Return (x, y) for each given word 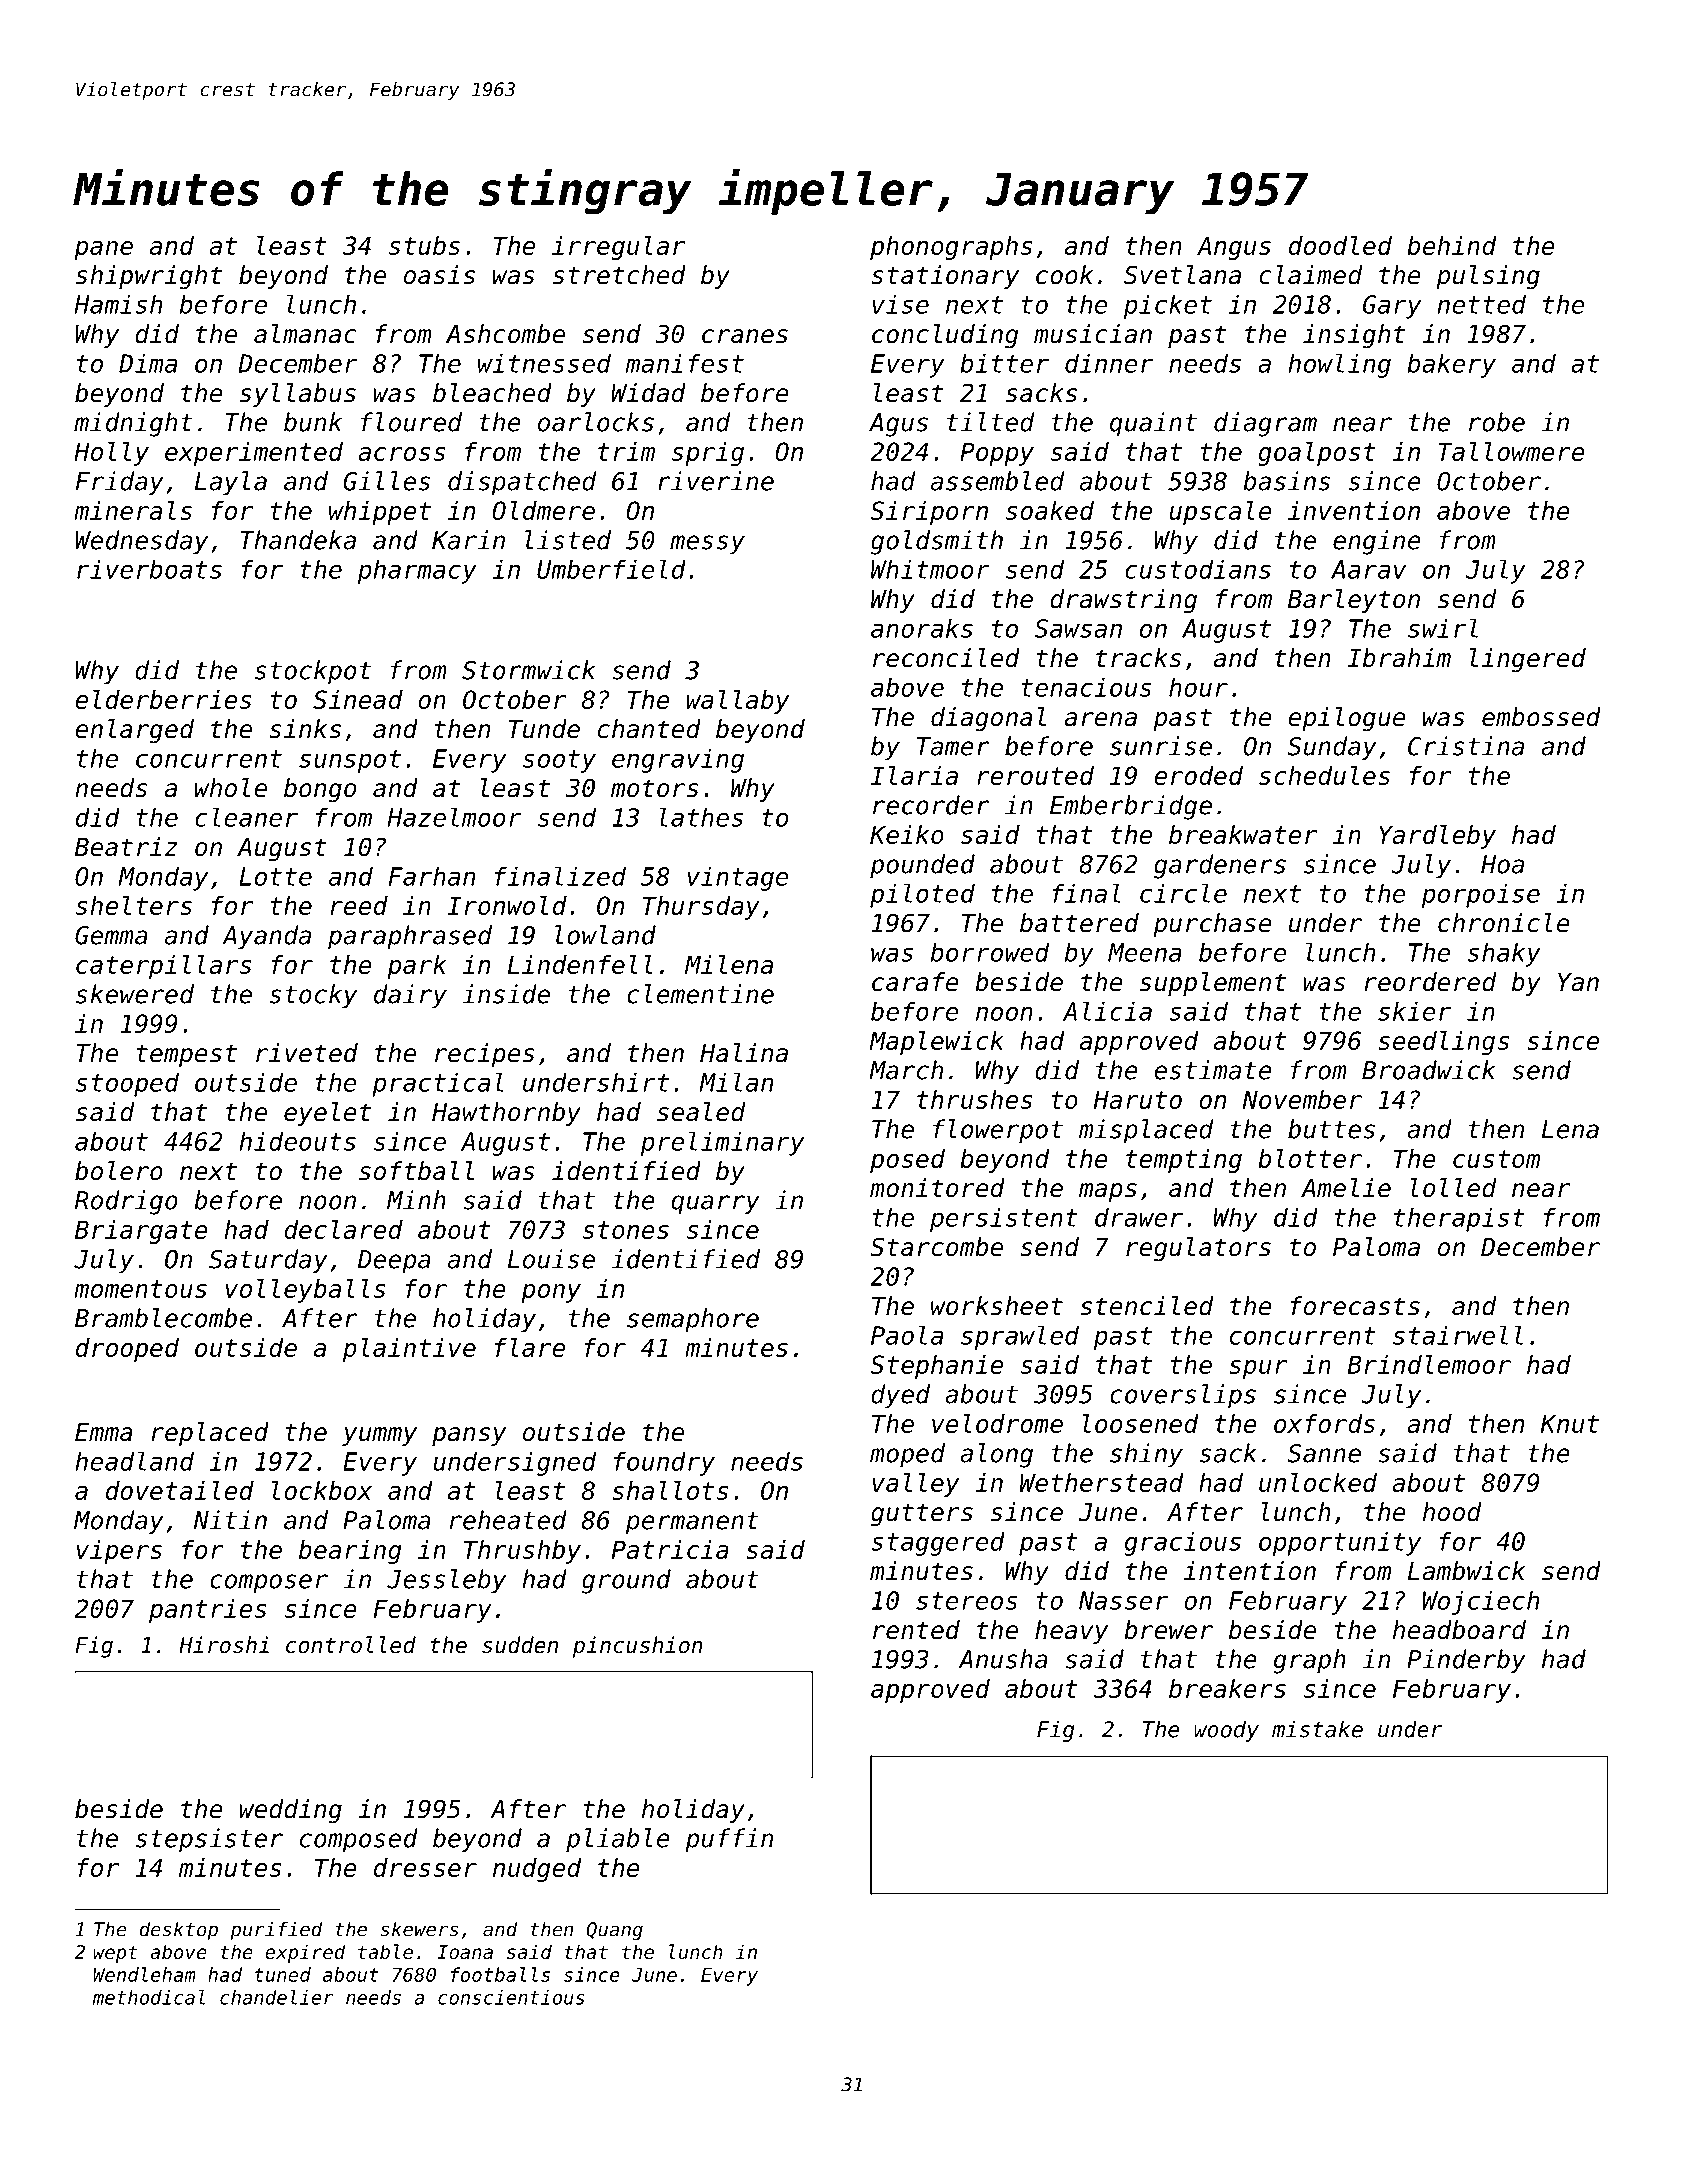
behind (1452, 245)
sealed (701, 1112)
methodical (149, 1997)
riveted (307, 1053)
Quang (615, 1931)
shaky (1504, 954)
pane (103, 250)
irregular (618, 248)
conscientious (511, 1997)
